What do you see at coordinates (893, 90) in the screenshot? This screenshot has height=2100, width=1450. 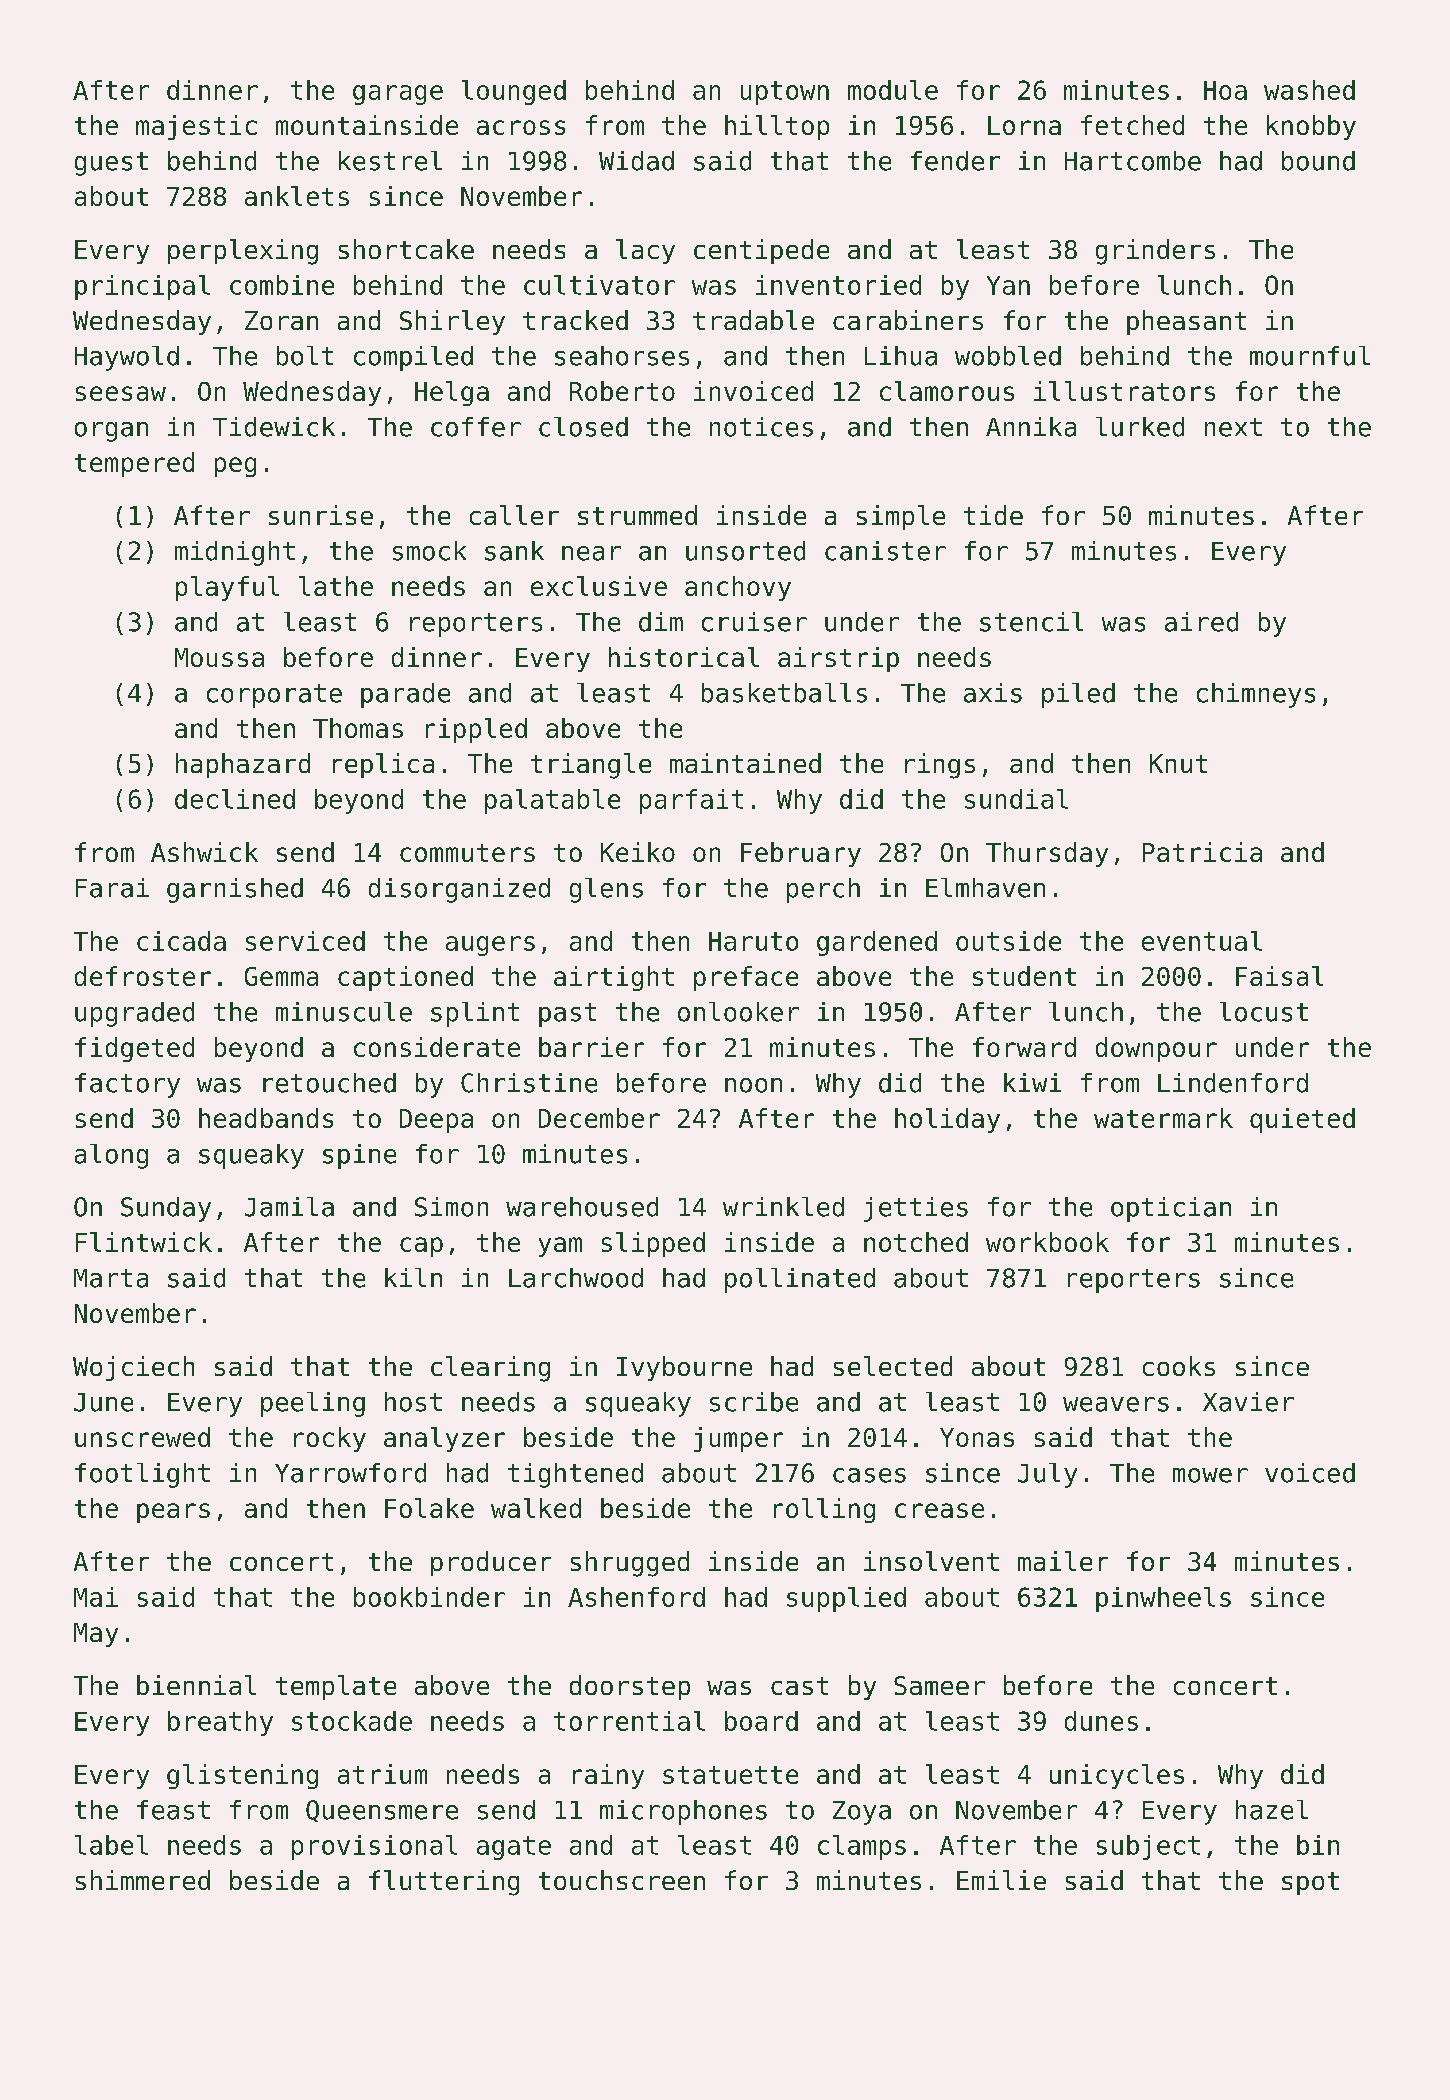 I see `module` at bounding box center [893, 90].
